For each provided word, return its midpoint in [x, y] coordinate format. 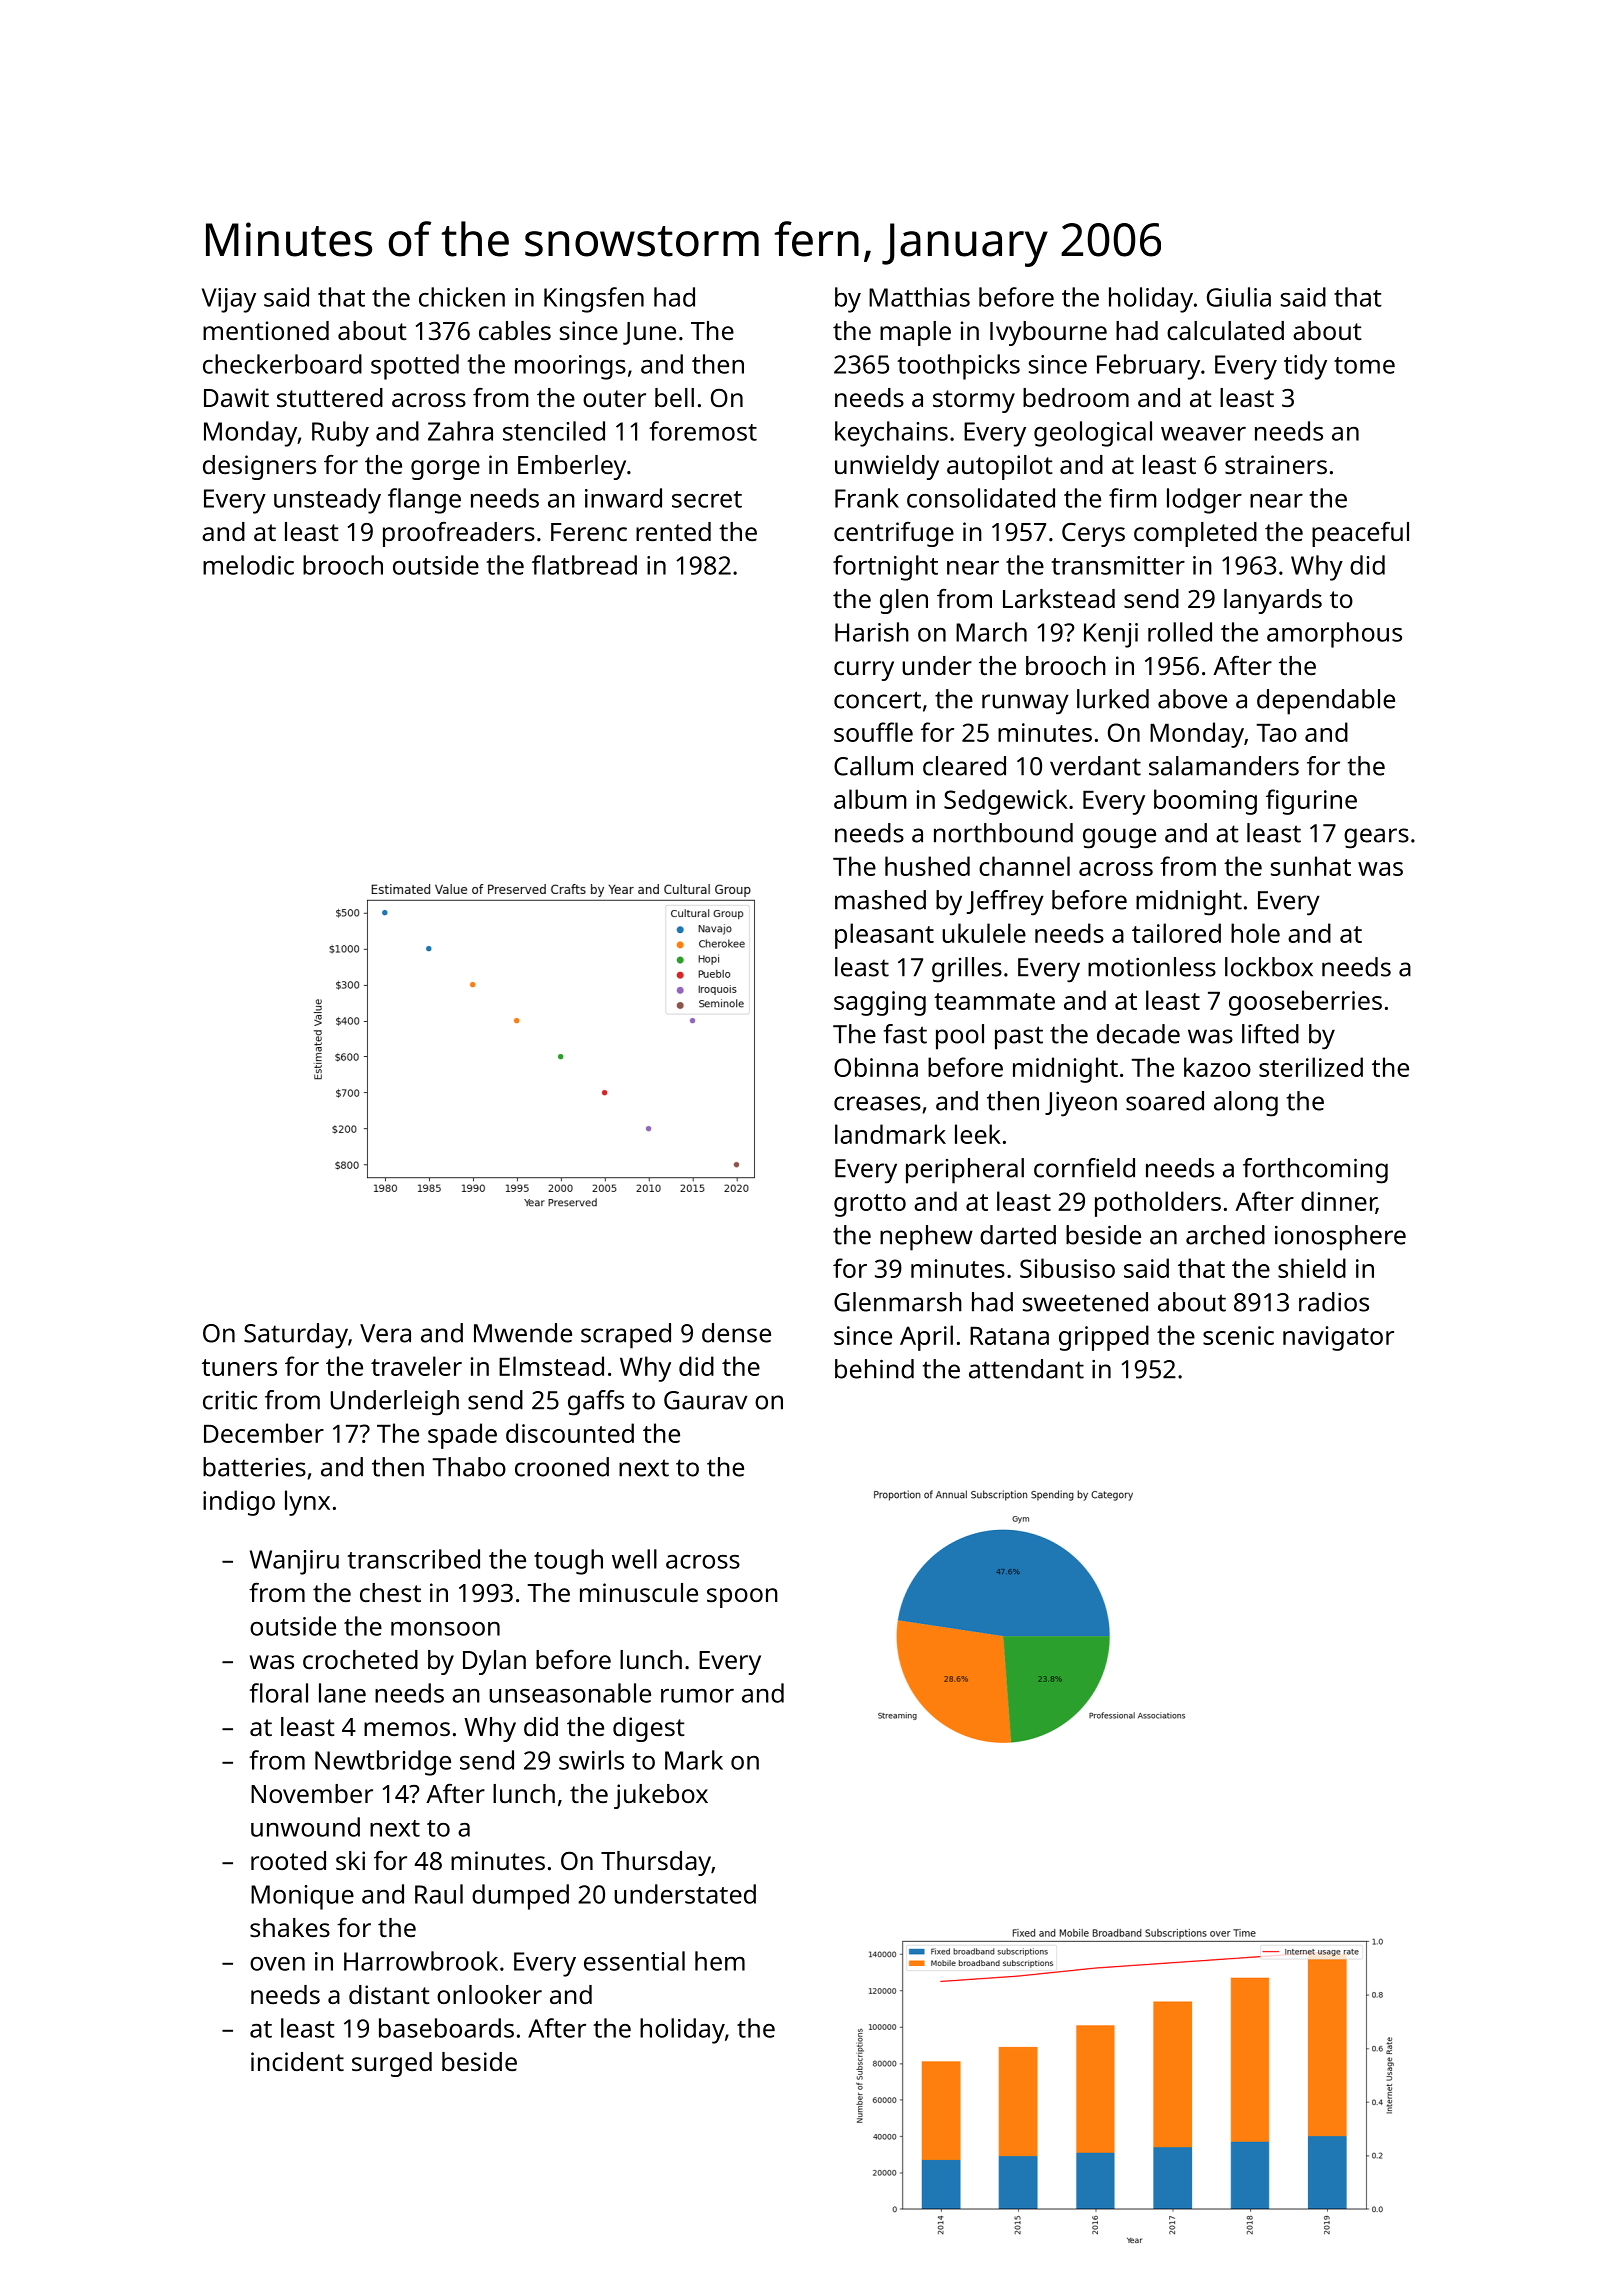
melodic [248, 565]
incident [297, 2061]
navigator [1338, 1338]
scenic [1238, 1335]
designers [259, 467]
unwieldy [887, 467]
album [870, 799]
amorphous [1334, 635]
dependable [1326, 702]
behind [874, 1369]
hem [720, 1961]
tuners [239, 1367]
